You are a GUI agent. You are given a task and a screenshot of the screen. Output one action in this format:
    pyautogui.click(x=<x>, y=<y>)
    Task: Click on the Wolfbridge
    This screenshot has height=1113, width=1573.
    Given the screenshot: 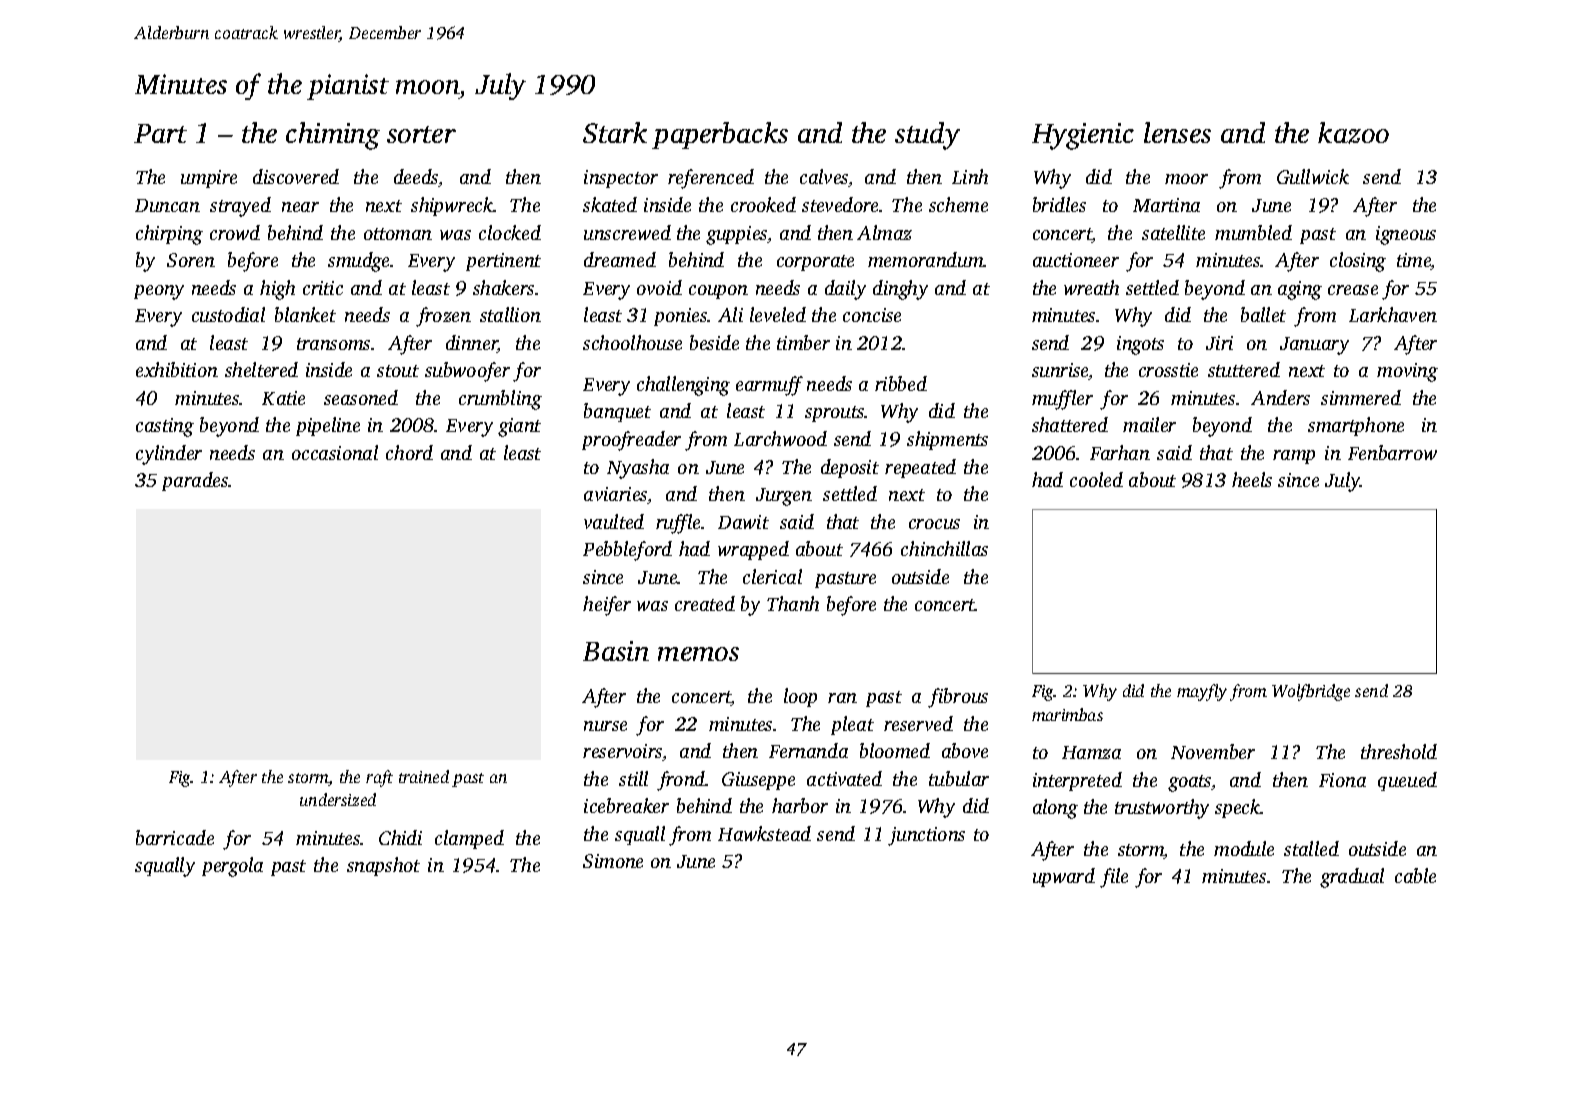 What is the action you would take?
    pyautogui.click(x=1311, y=692)
